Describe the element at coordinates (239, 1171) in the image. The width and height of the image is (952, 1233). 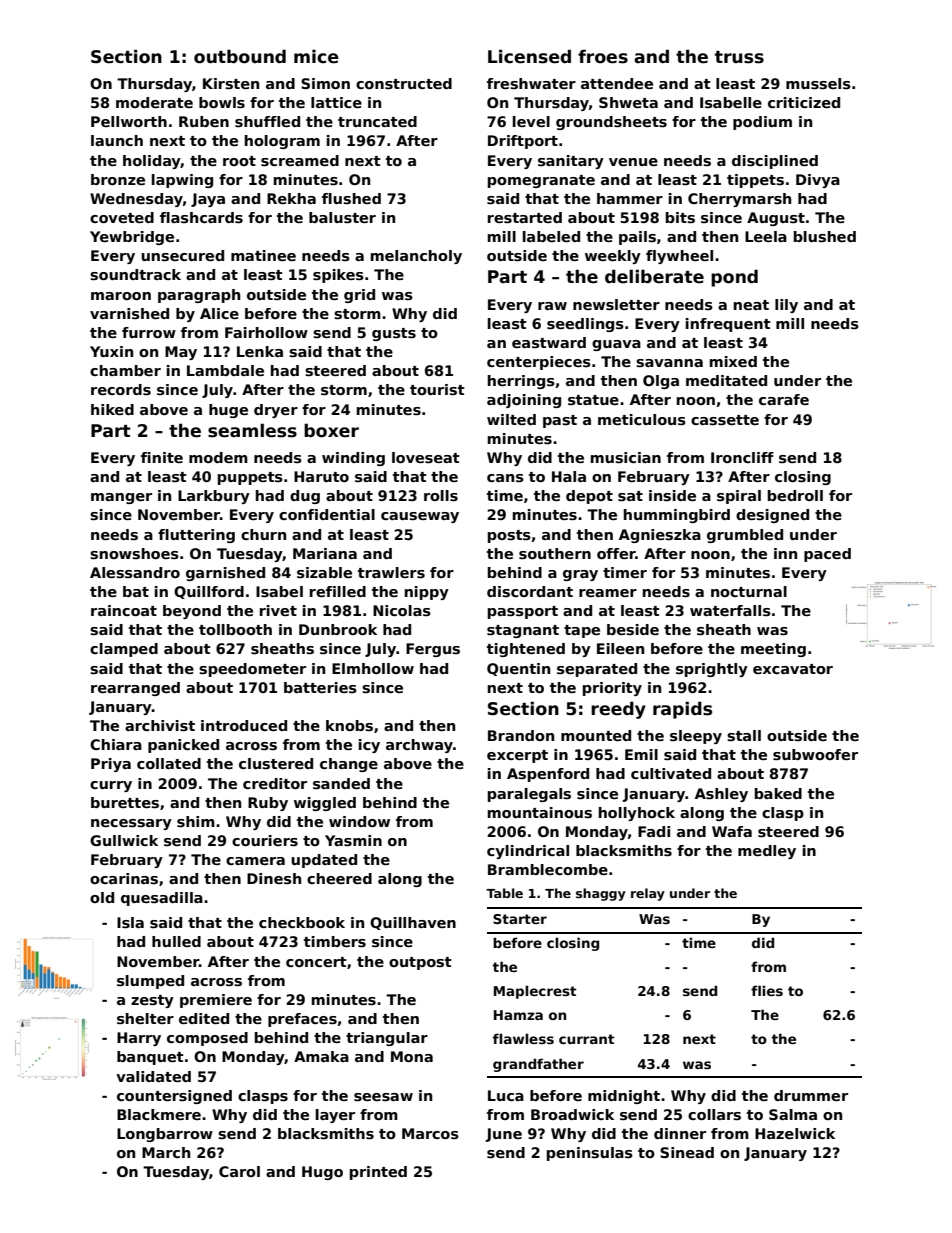
I see `Carol` at that location.
